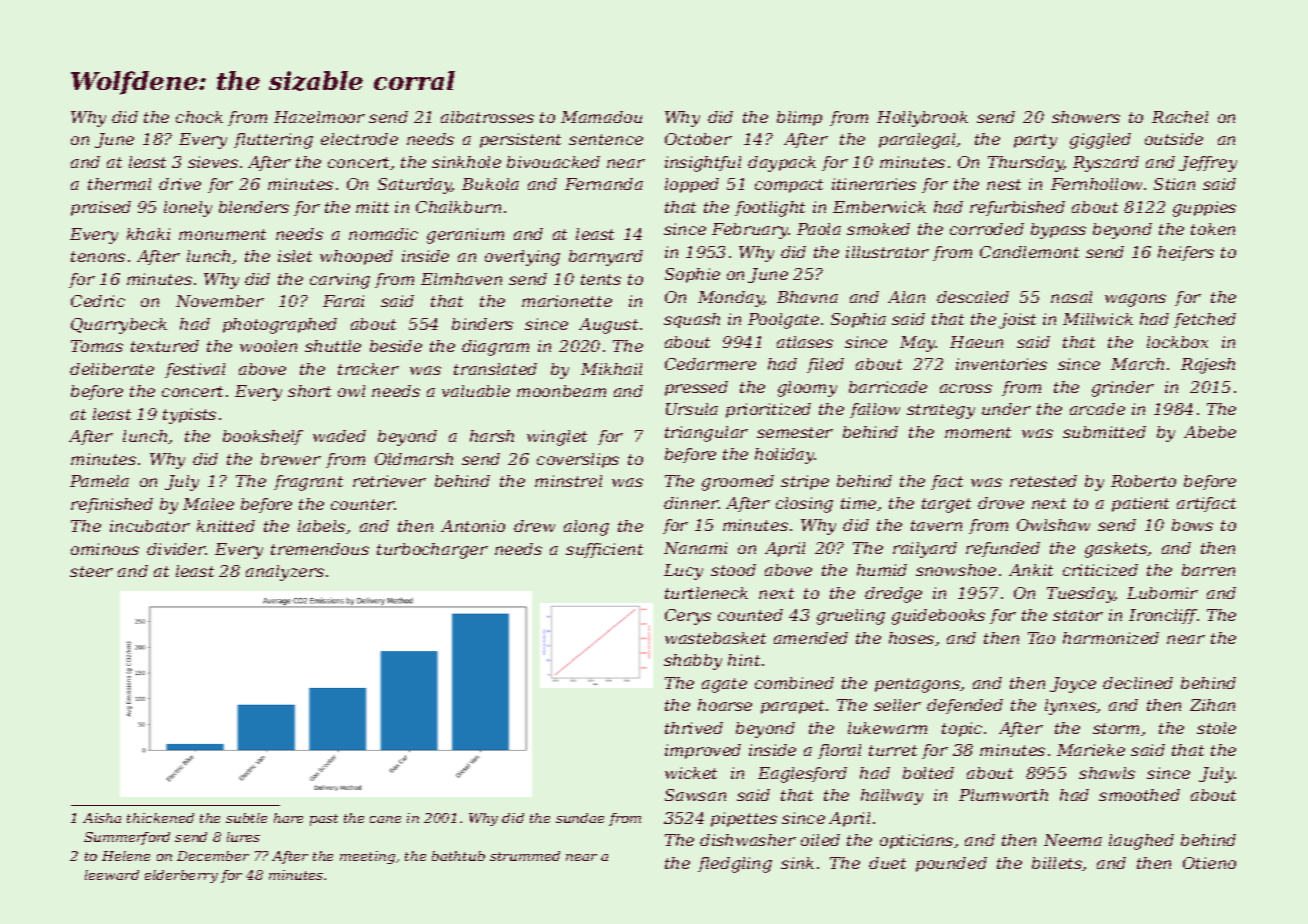  What do you see at coordinates (1070, 707) in the screenshot?
I see `lynxes` at bounding box center [1070, 707].
